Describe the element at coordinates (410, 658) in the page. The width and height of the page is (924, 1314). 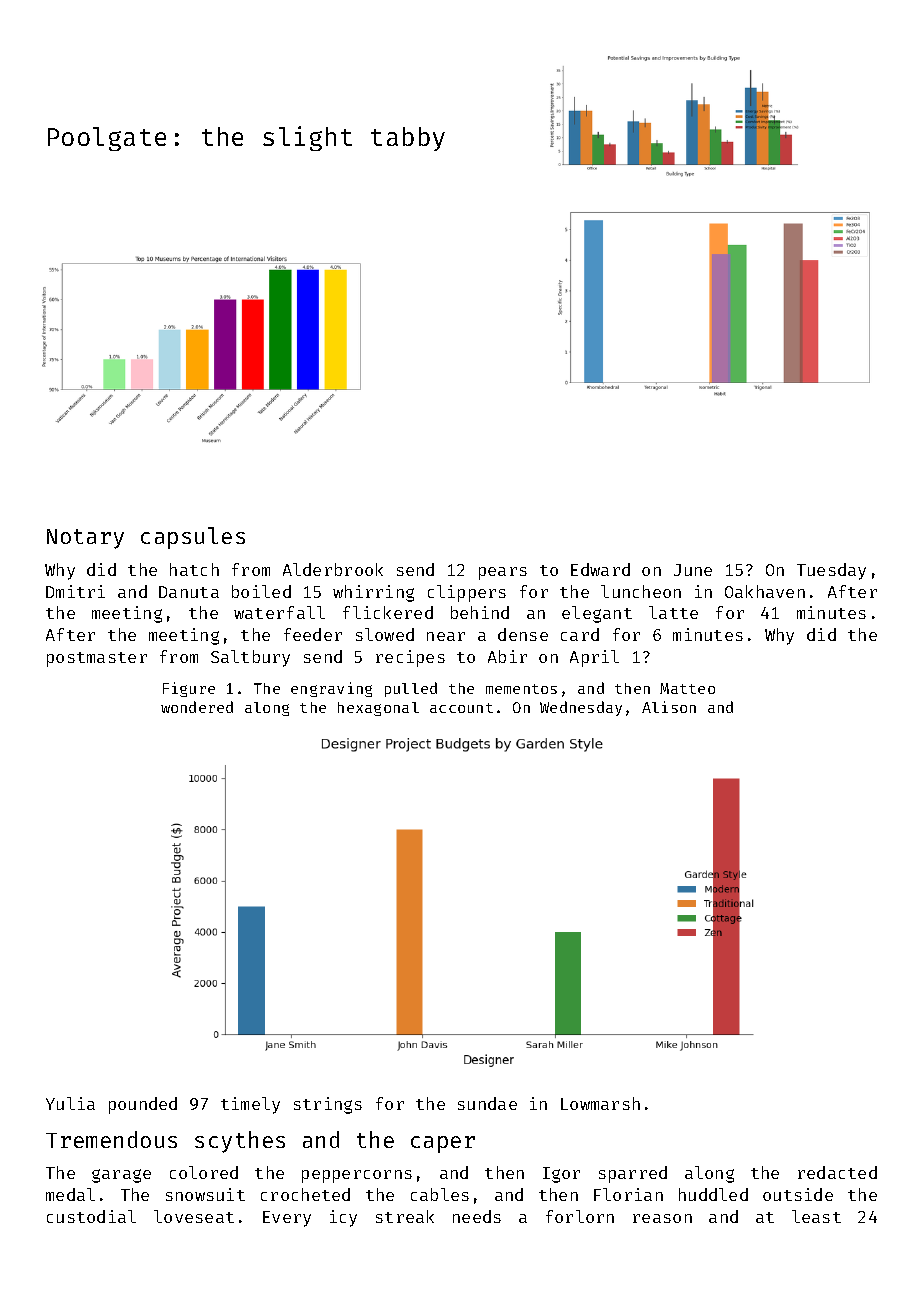
I see `recipes` at that location.
